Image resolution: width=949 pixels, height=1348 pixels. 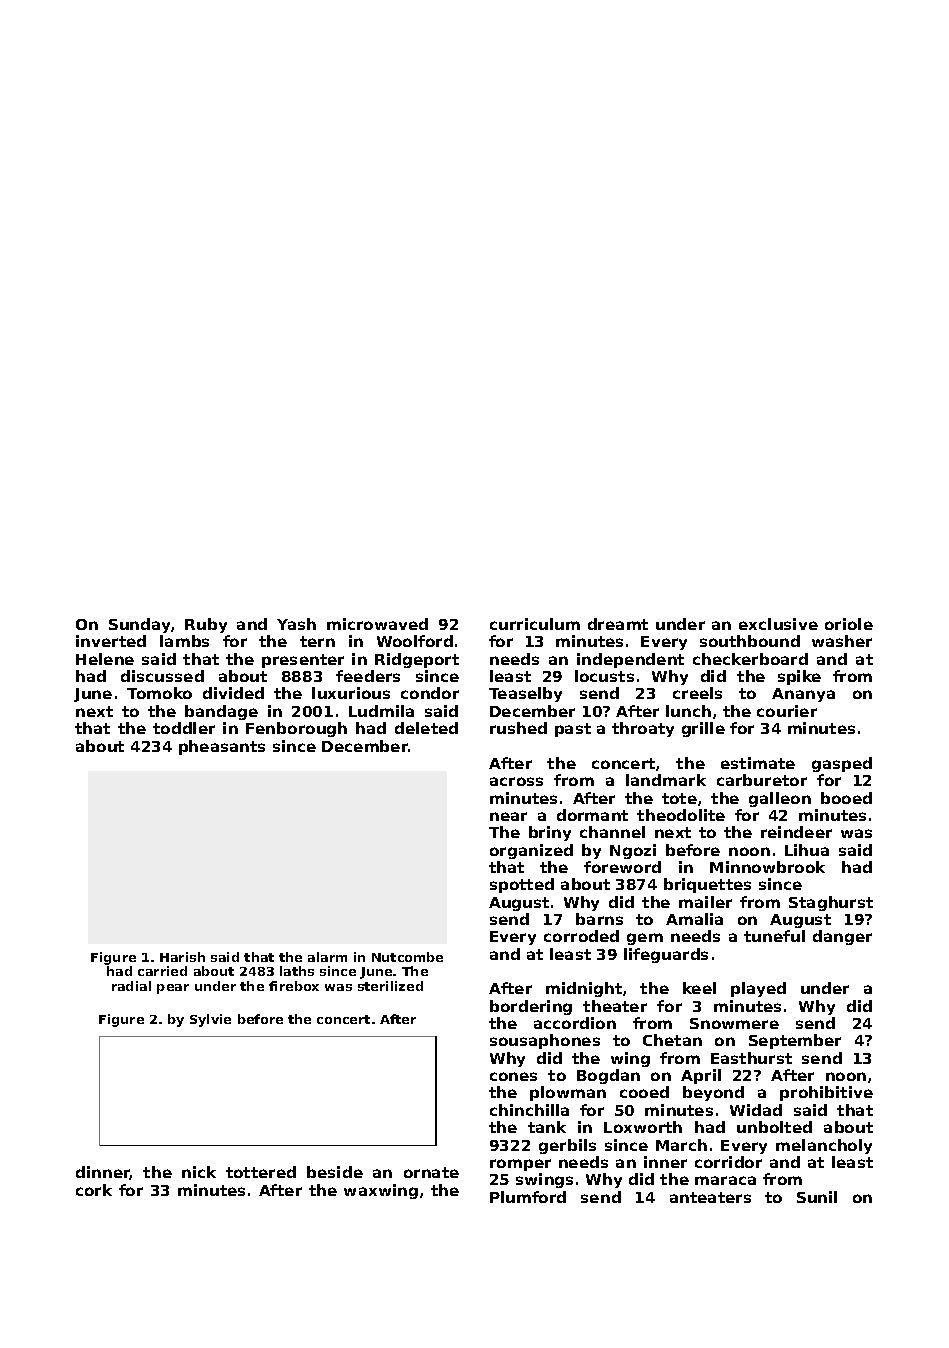 What do you see at coordinates (758, 989) in the screenshot?
I see `played` at bounding box center [758, 989].
